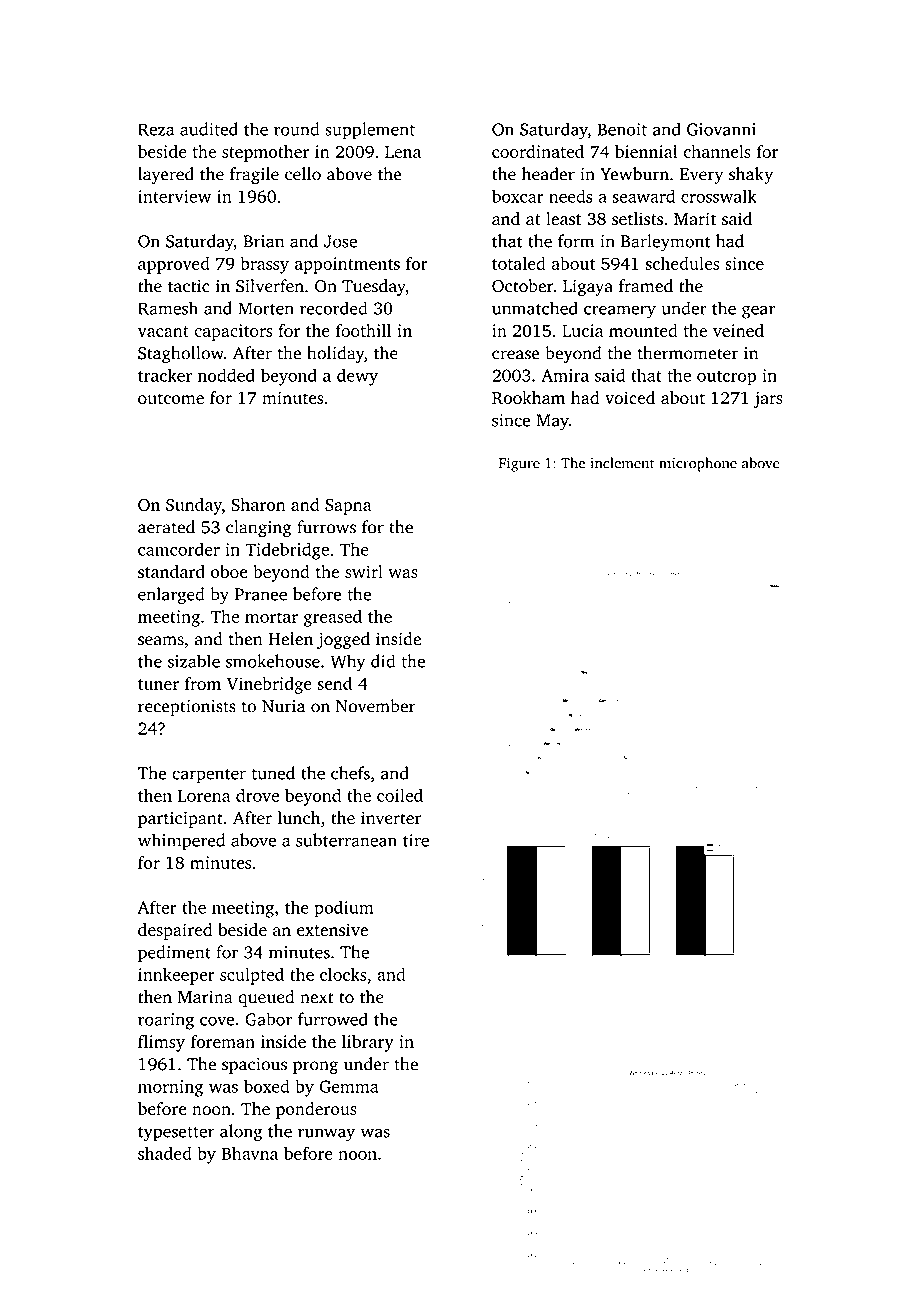 Image resolution: width=924 pixels, height=1311 pixels. What do you see at coordinates (333, 1019) in the image?
I see `furrowed` at bounding box center [333, 1019].
